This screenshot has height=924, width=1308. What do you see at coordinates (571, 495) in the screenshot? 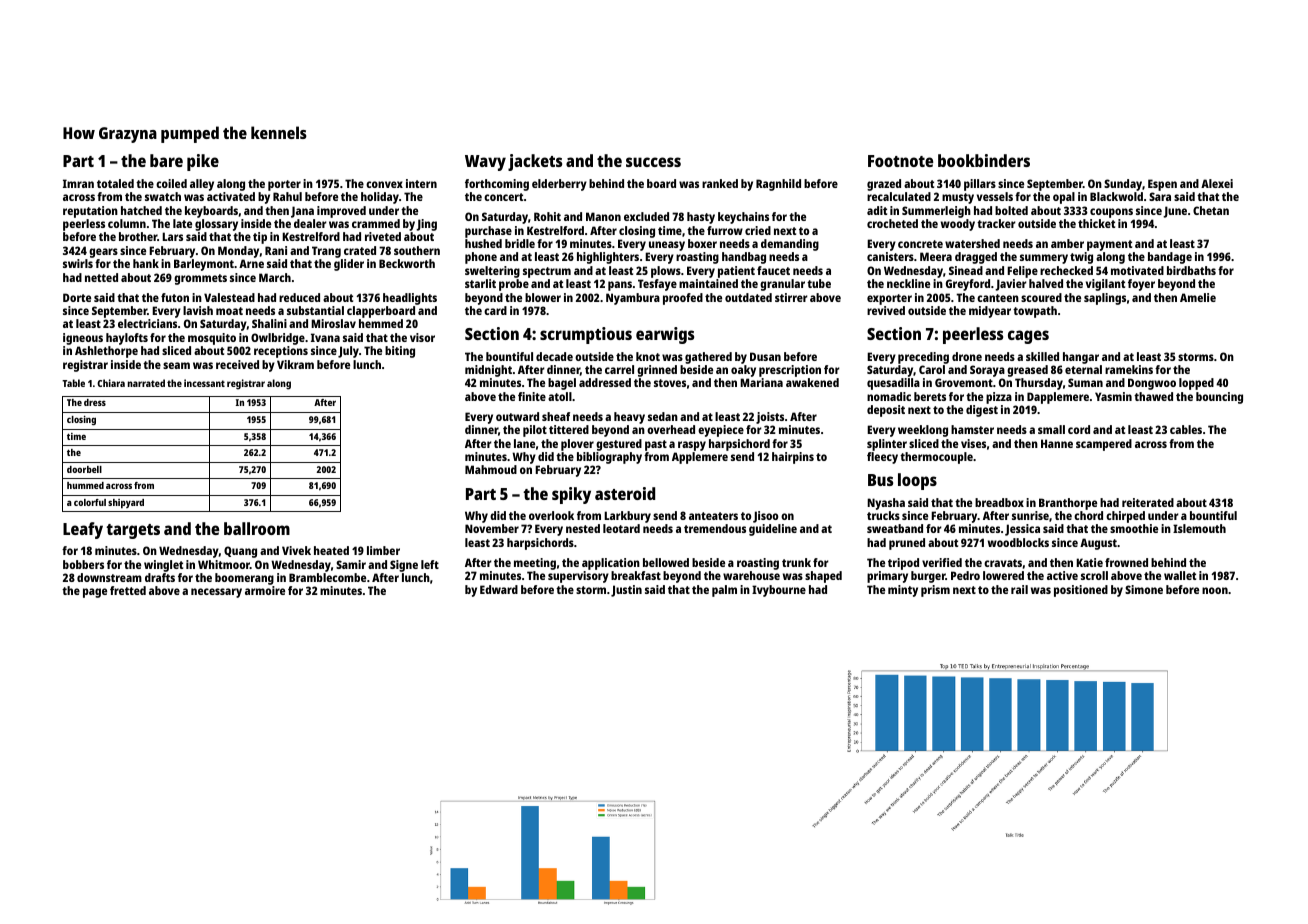
I see `spiky` at bounding box center [571, 495].
